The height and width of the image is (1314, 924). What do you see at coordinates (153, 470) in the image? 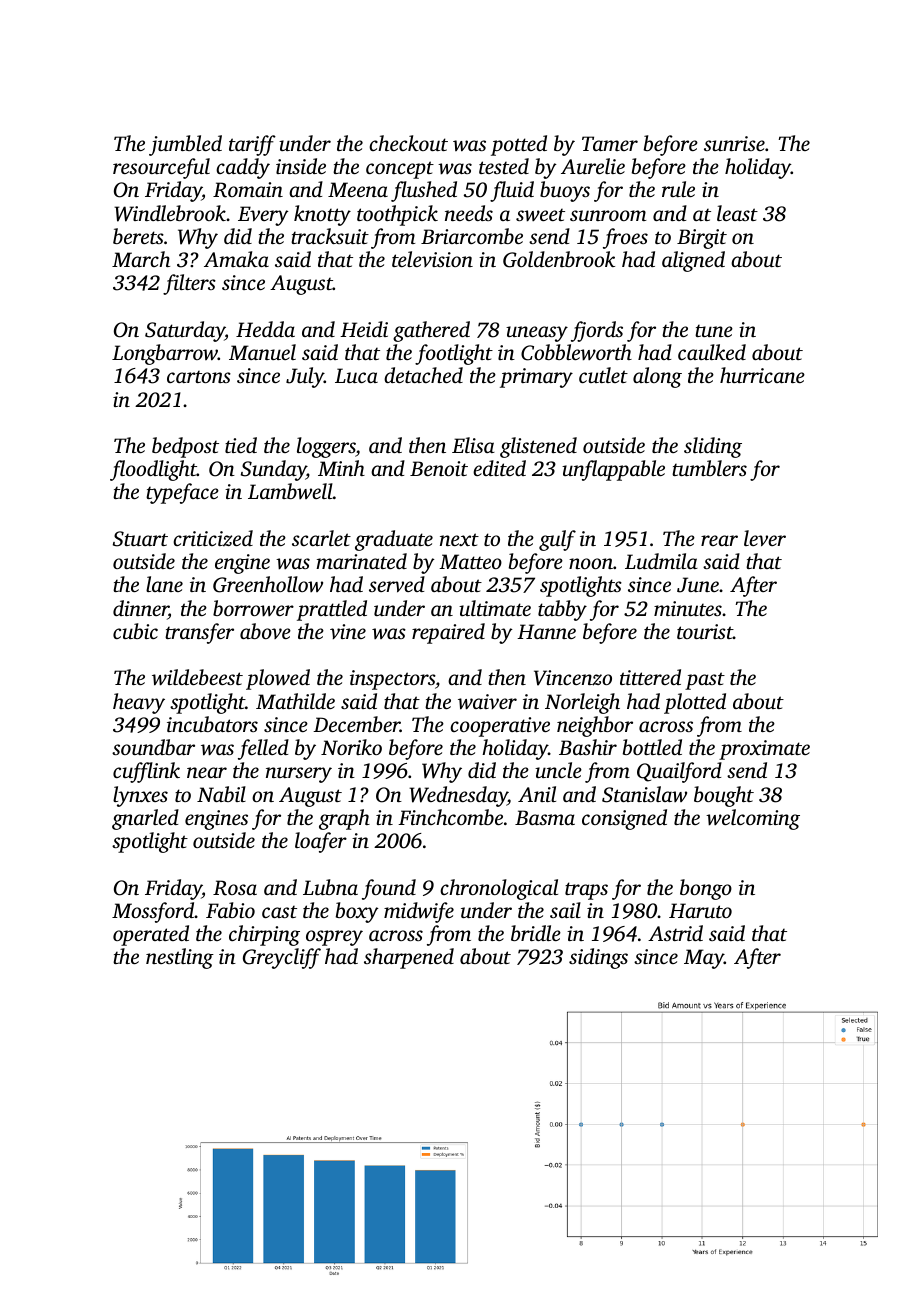
I see `floodlight` at bounding box center [153, 470].
